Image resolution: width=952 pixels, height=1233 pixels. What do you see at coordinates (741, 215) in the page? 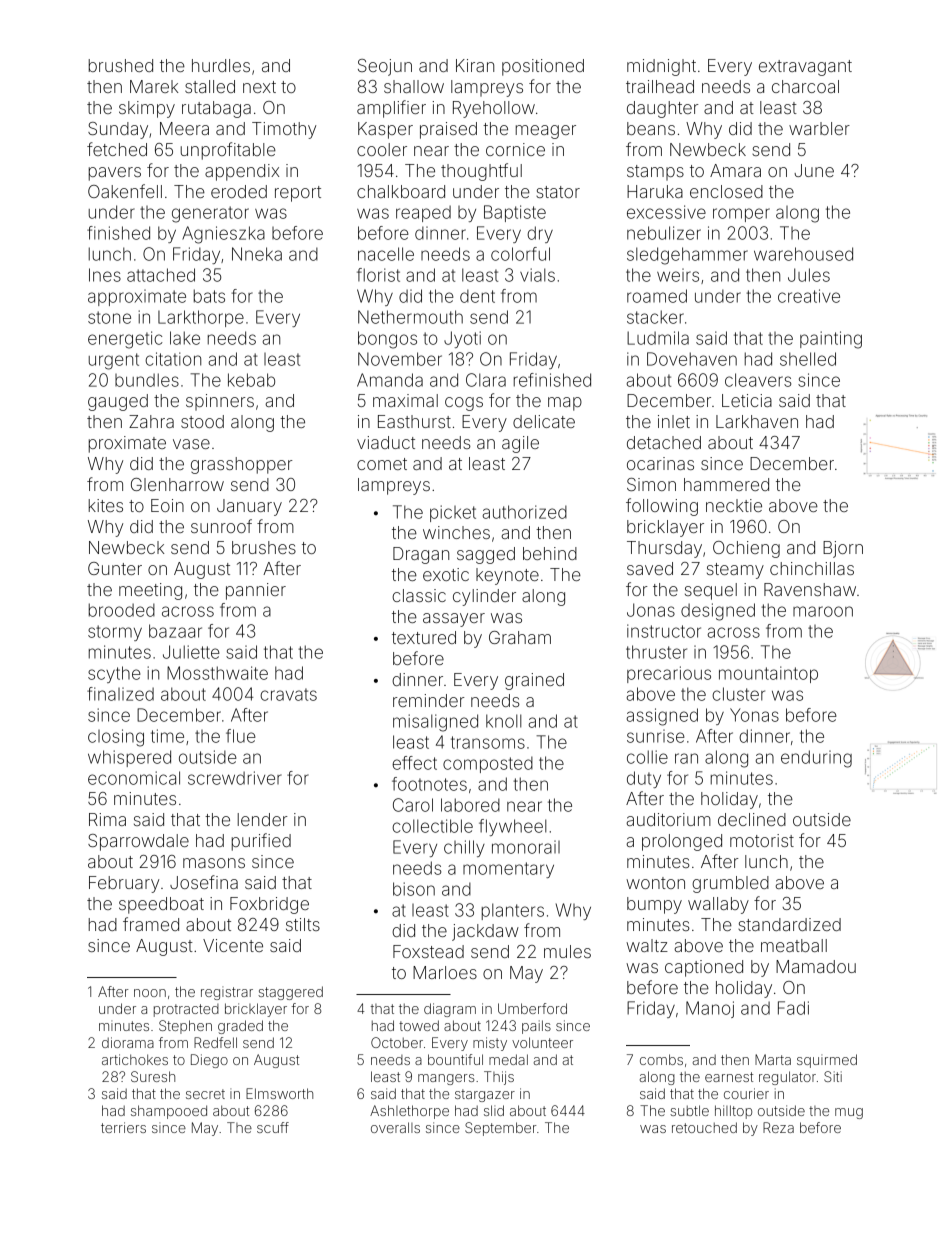
I see `romper` at bounding box center [741, 215].
